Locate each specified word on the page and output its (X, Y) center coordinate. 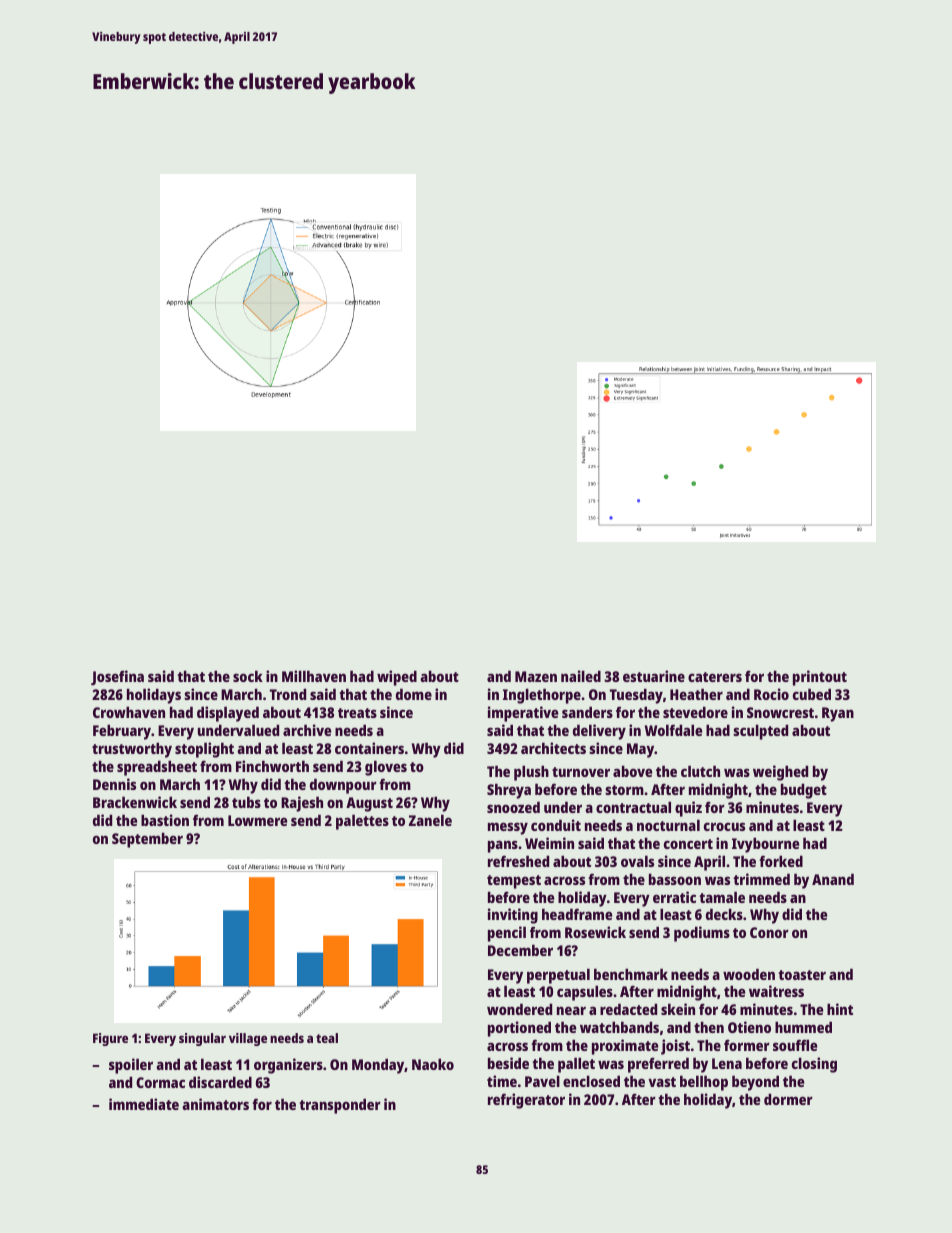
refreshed (518, 861)
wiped (397, 678)
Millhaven (314, 676)
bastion (165, 820)
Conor (769, 932)
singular (202, 1039)
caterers (715, 677)
